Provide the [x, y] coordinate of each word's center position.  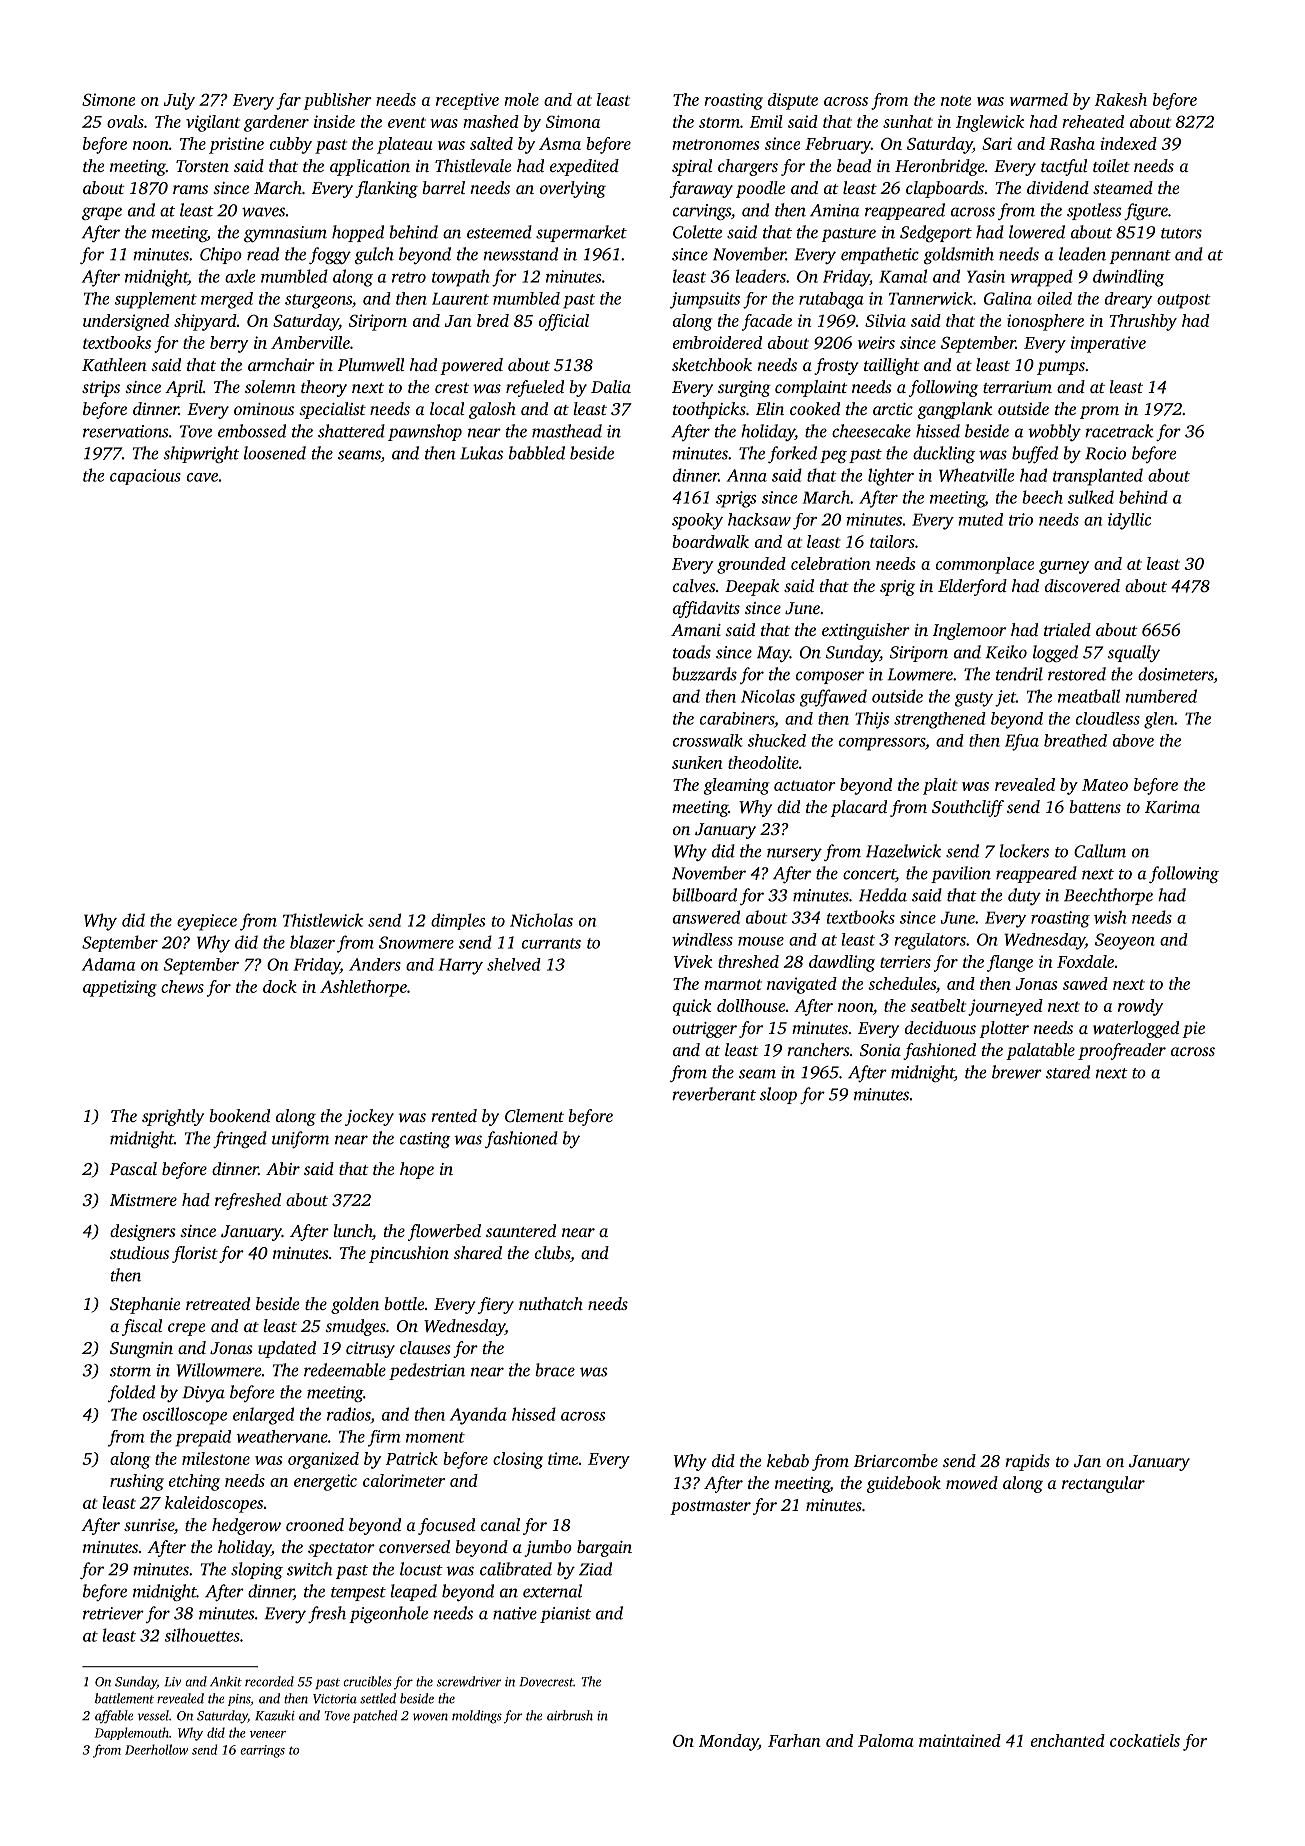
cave [202, 477]
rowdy [1140, 1007]
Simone [108, 99]
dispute [793, 101]
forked [792, 454]
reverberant [714, 1094]
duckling [944, 454]
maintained [960, 1740]
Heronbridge [940, 167]
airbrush [570, 1715]
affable [114, 1716]
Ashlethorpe [363, 988]
